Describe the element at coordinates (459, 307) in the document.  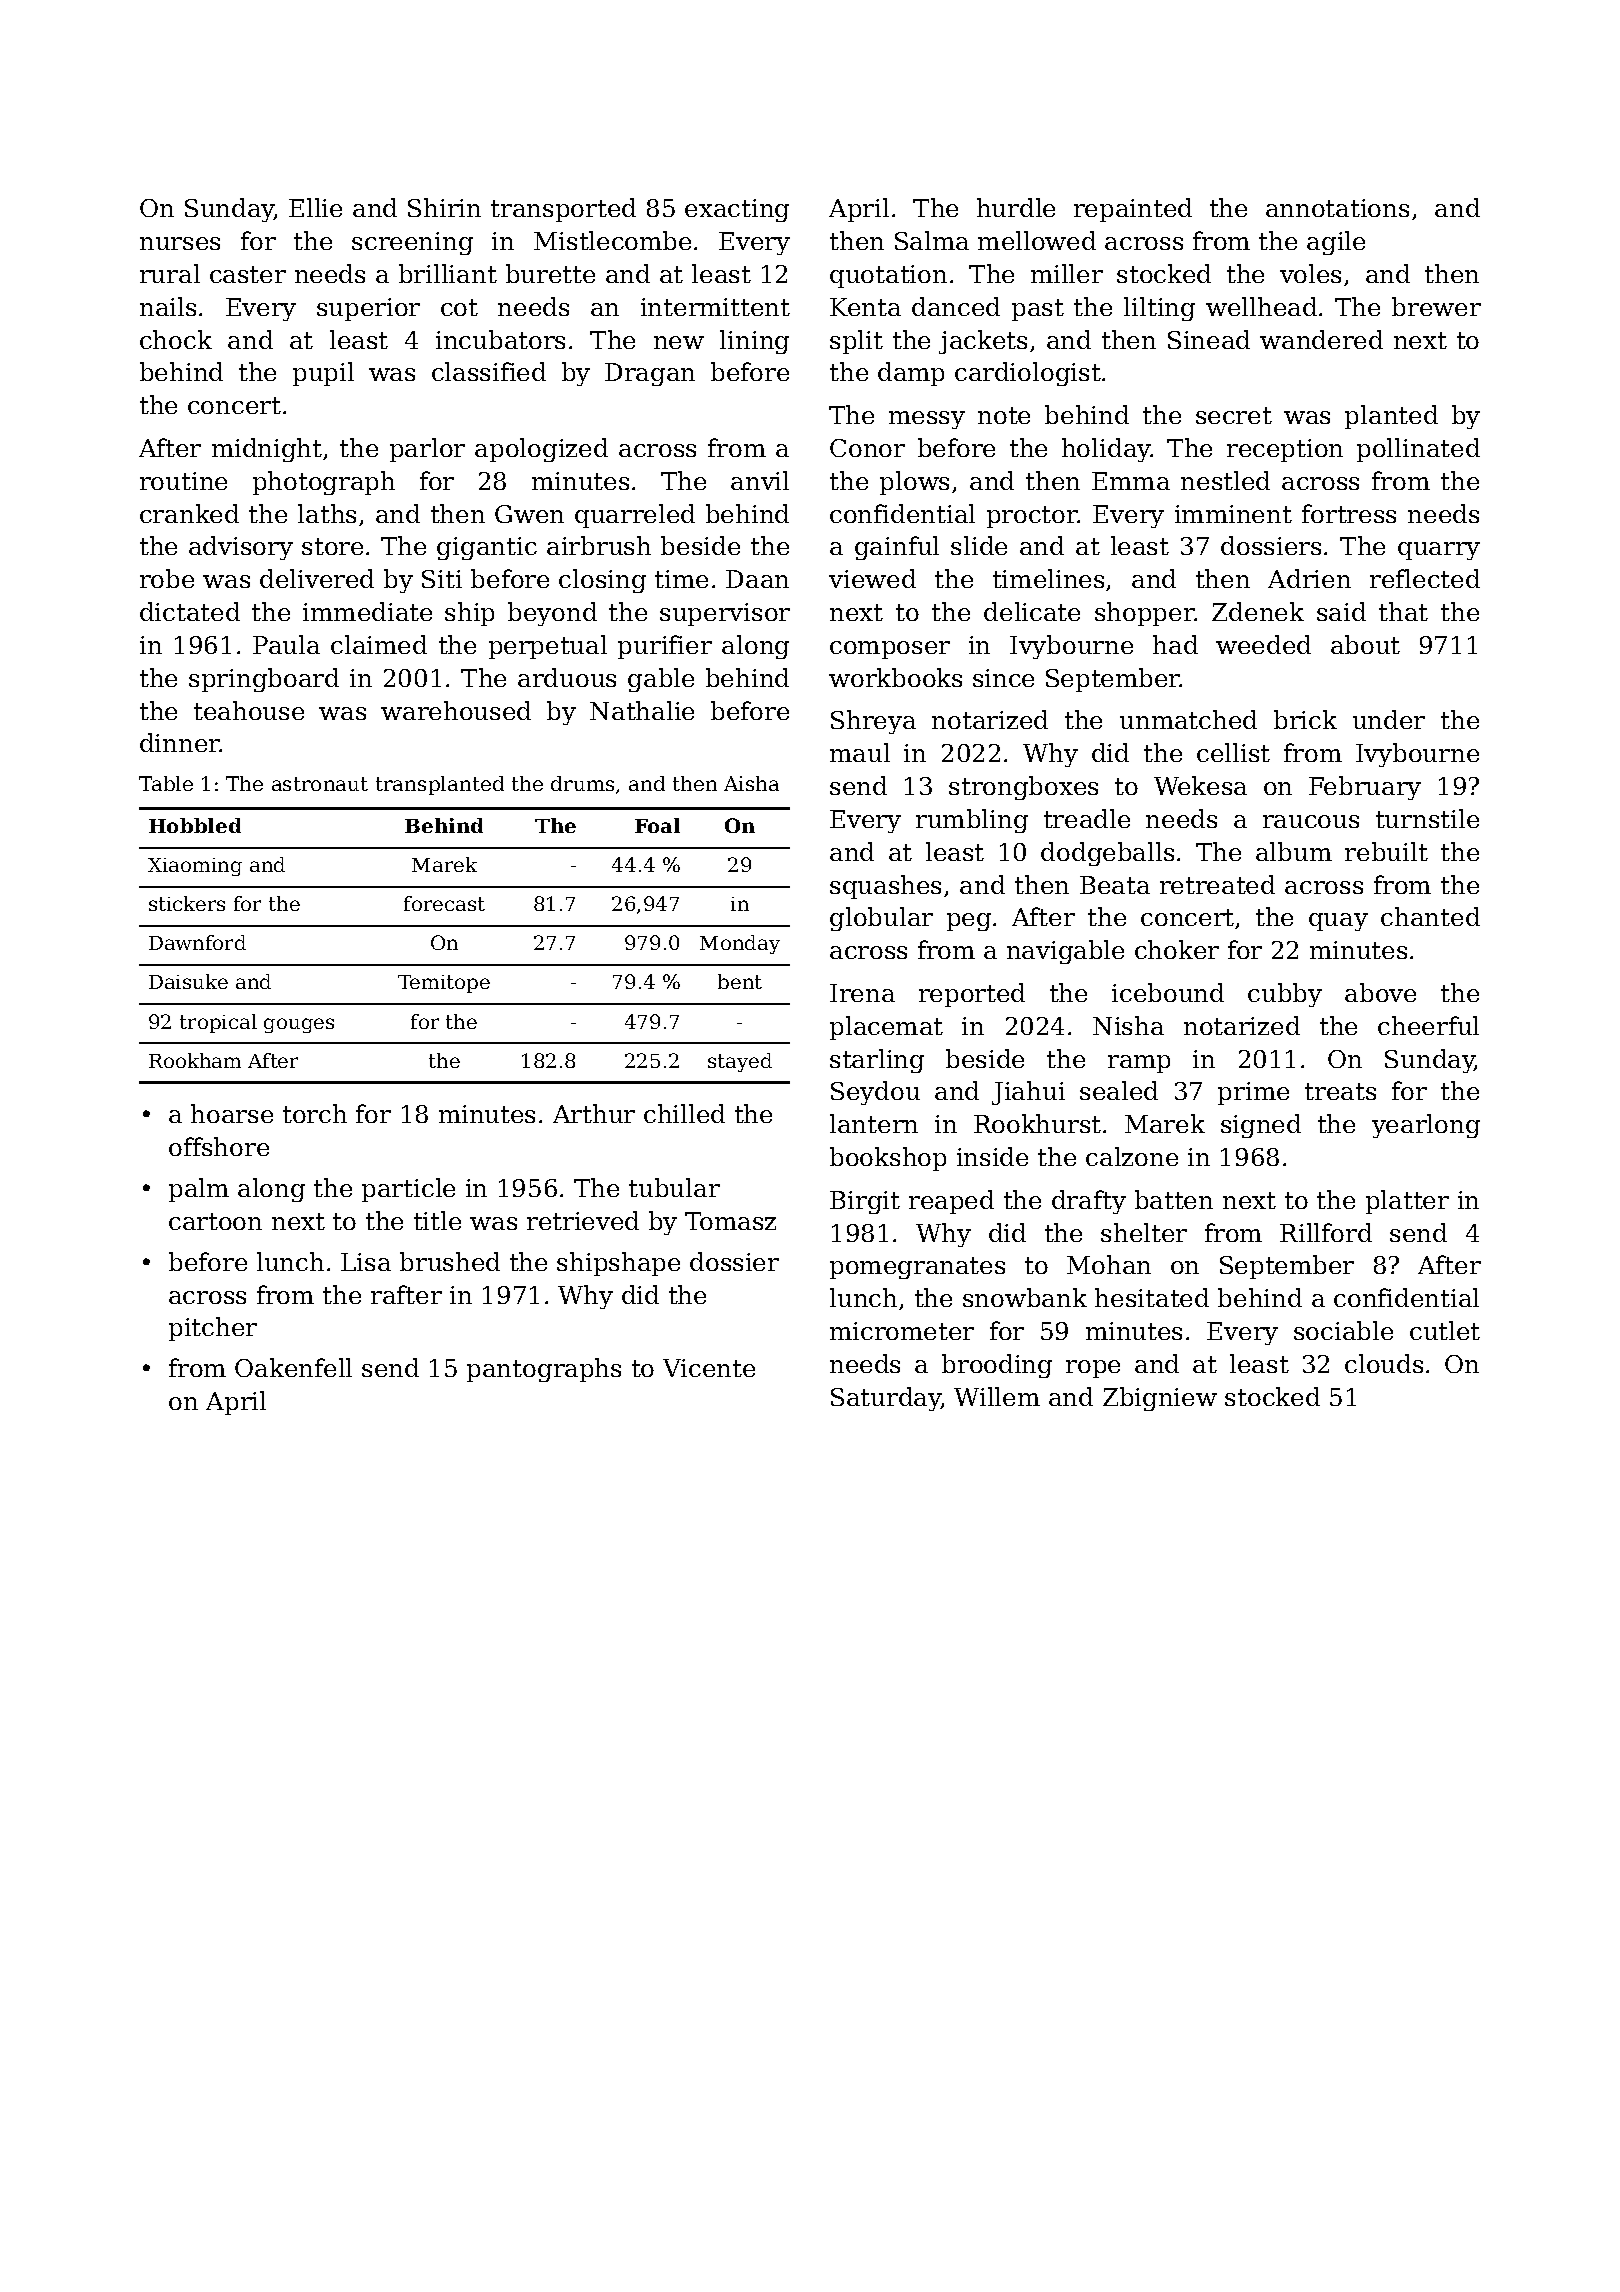
I see `cot` at that location.
